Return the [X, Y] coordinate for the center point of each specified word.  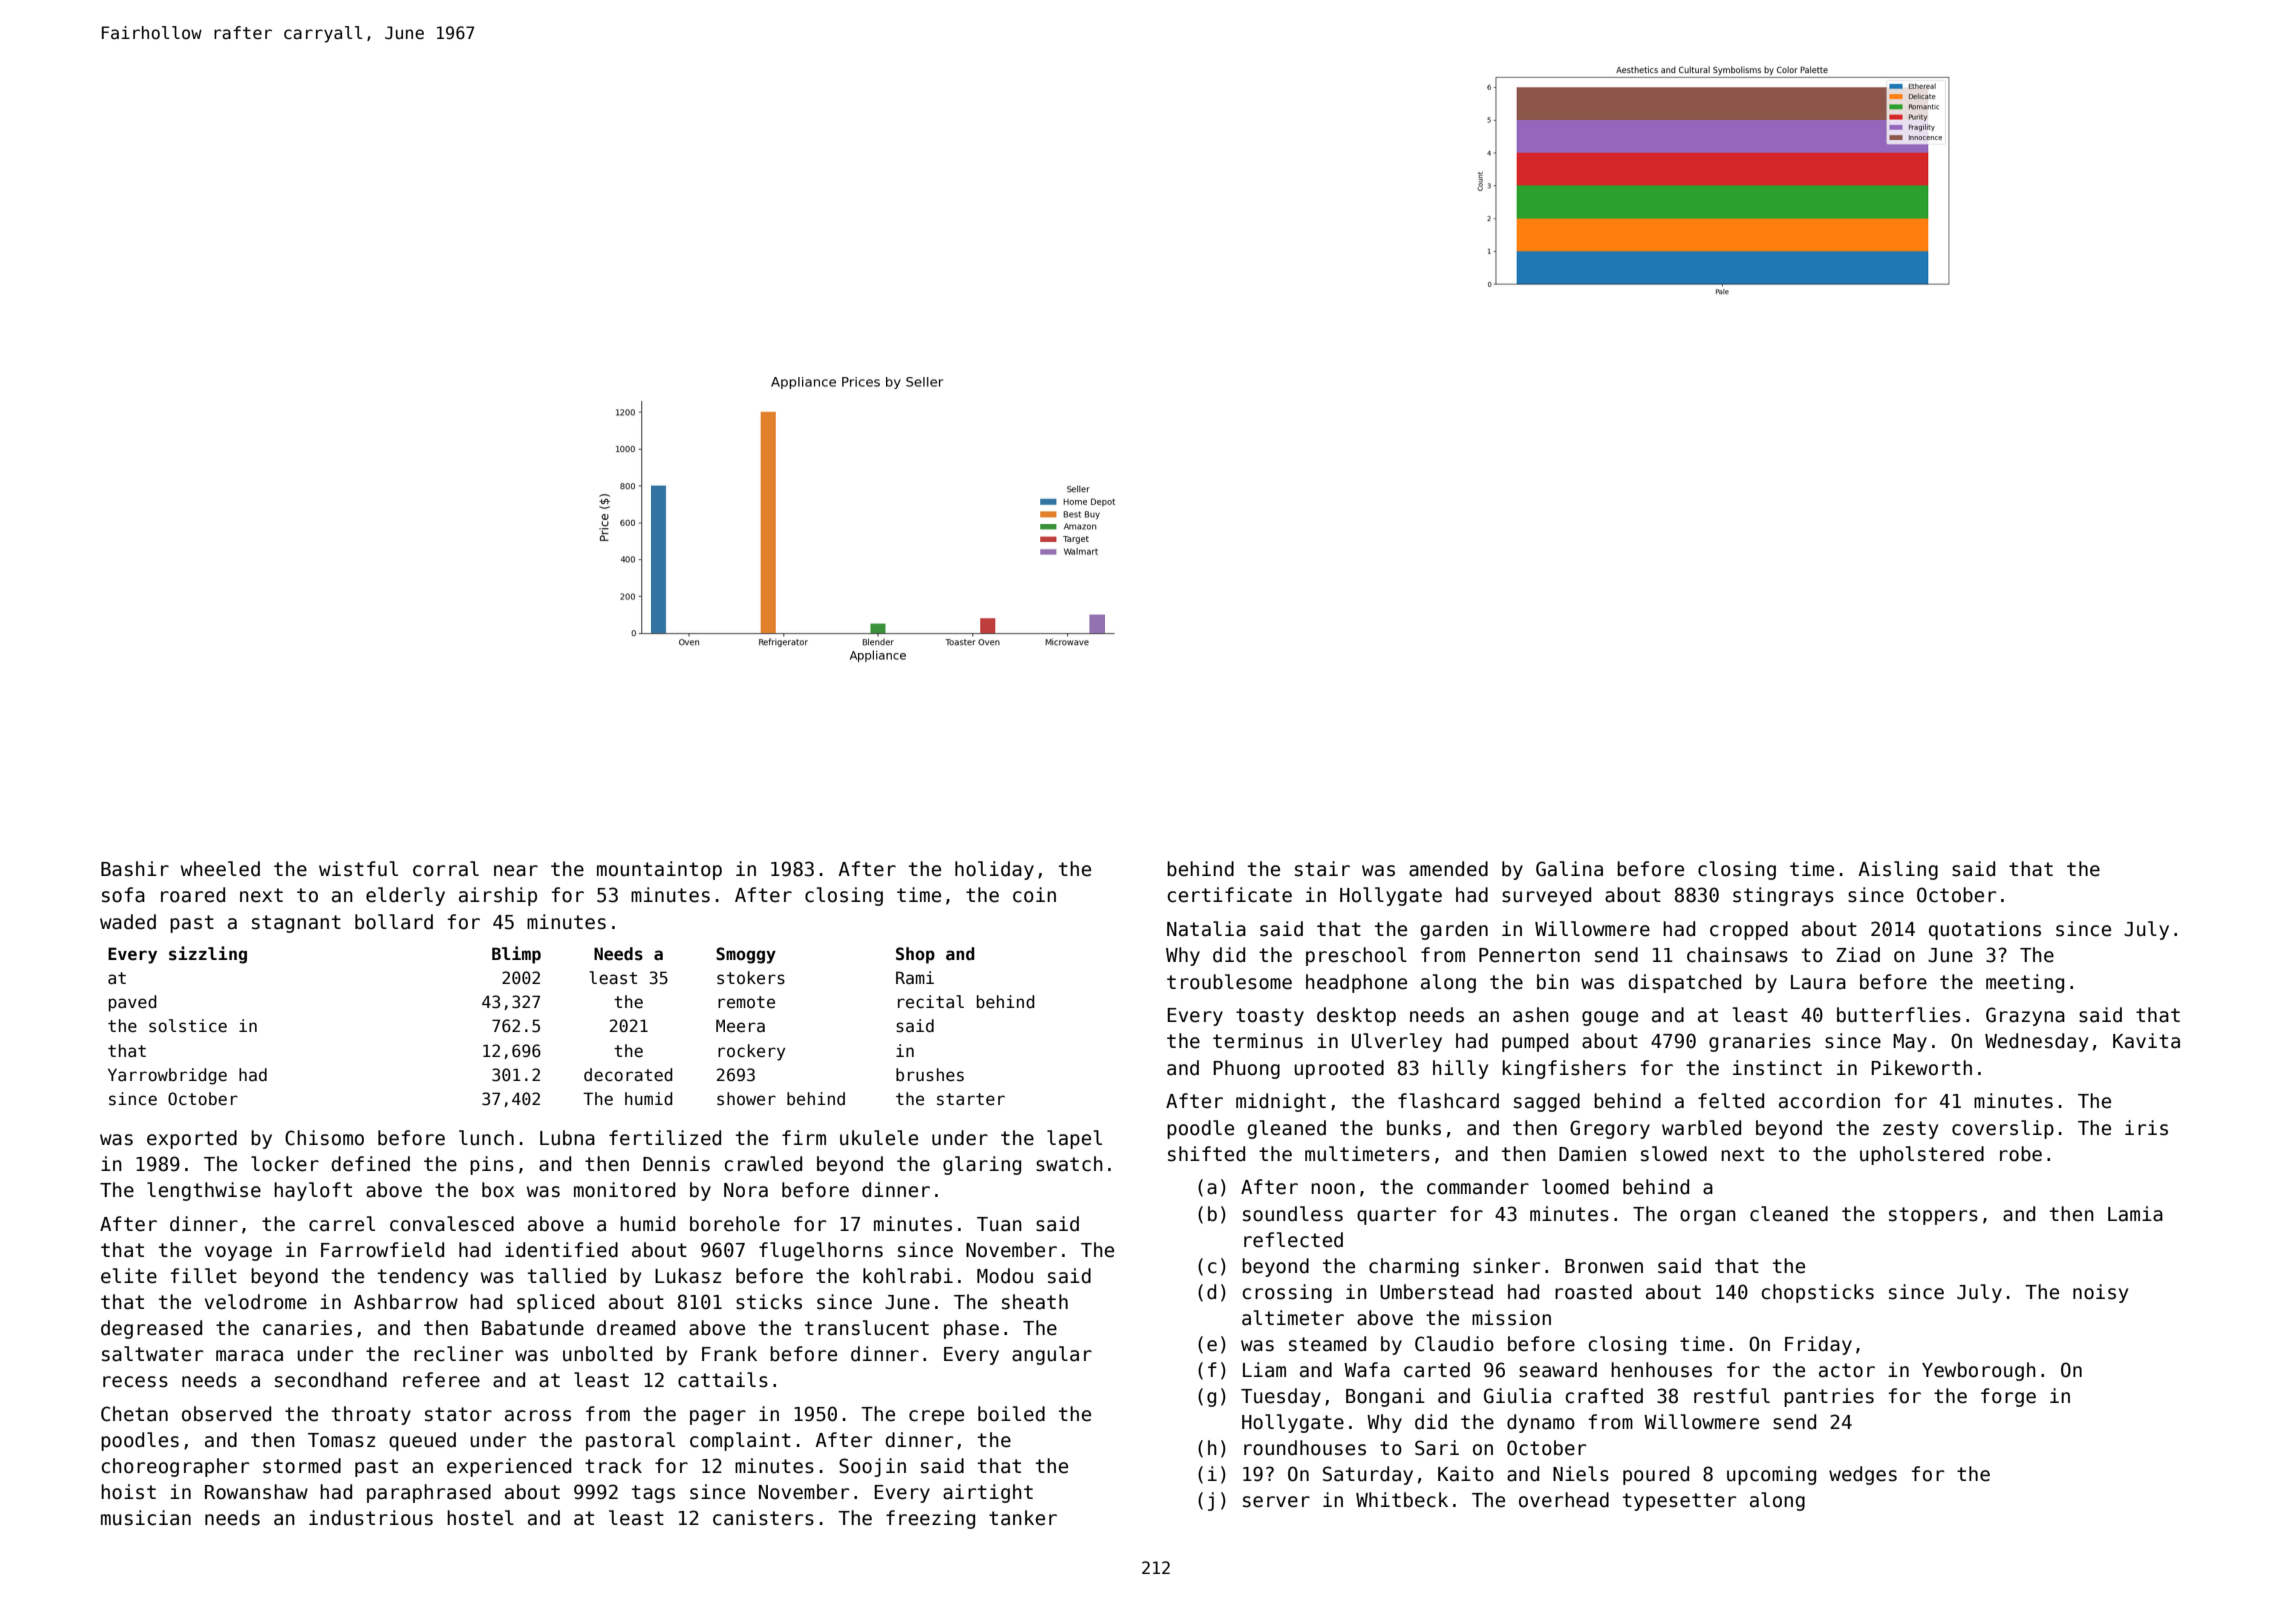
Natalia [1206, 929]
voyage [238, 1253]
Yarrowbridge [167, 1076]
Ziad [1858, 955]
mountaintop [659, 870]
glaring [982, 1165]
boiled [1011, 1414]
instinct [1777, 1068]
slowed [1674, 1154]
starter [971, 1099]
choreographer [175, 1467]
